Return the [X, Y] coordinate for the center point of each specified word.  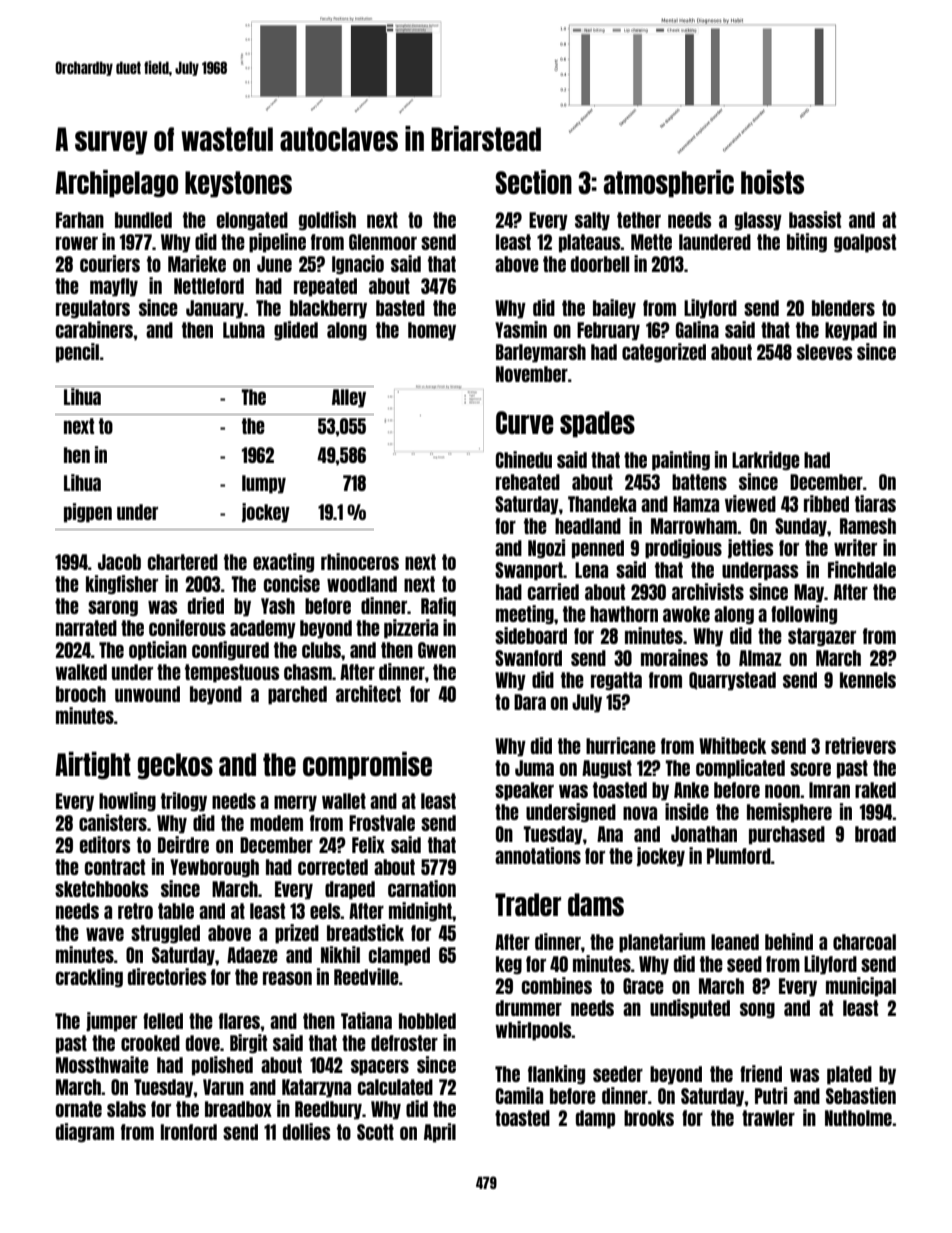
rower [77, 243]
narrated [86, 628]
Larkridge [766, 460]
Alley [349, 398]
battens [699, 482]
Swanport [529, 571]
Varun [223, 1087]
